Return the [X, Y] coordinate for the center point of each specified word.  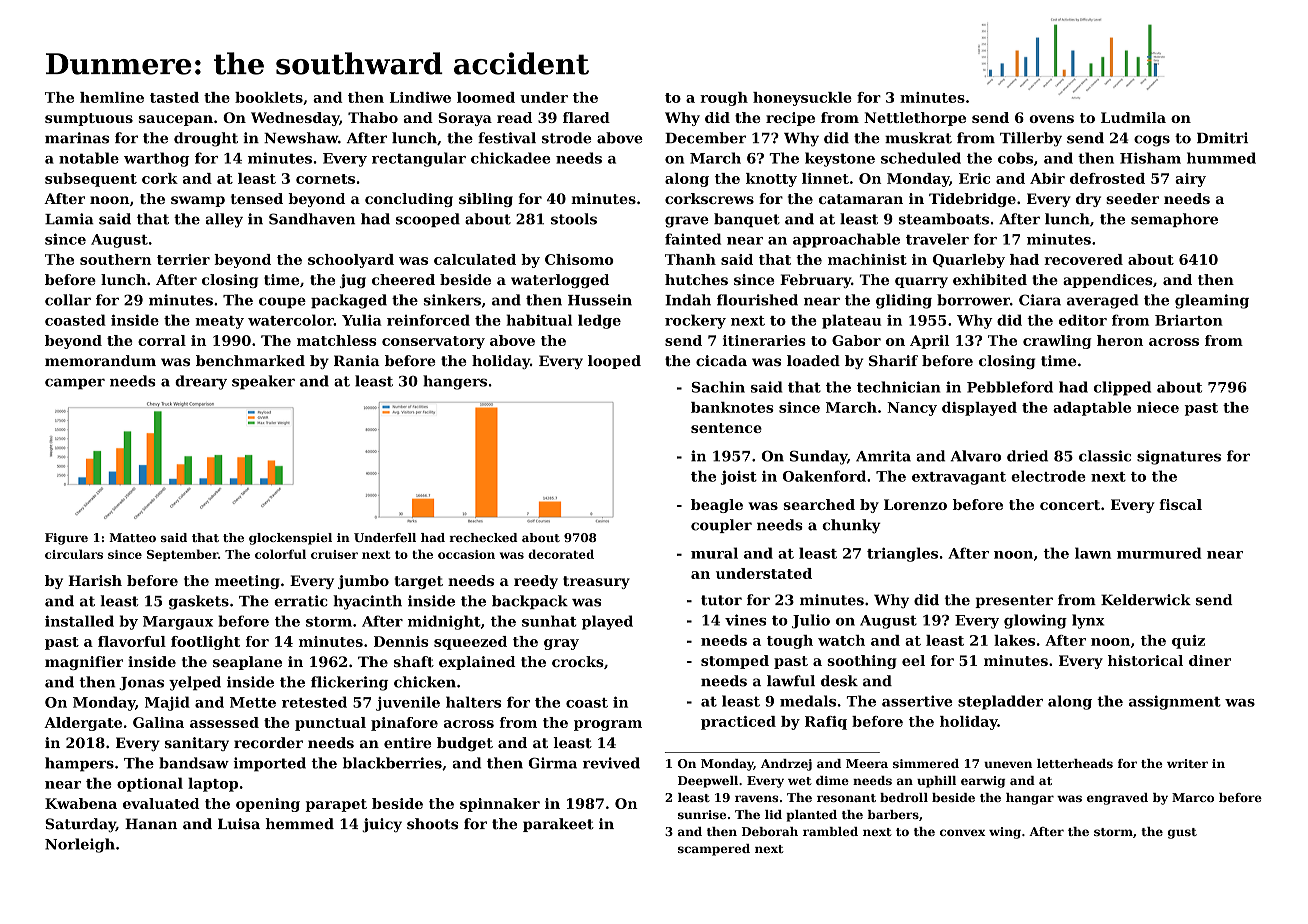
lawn [1093, 553]
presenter [1014, 601]
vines [745, 620]
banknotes [732, 407]
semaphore [1174, 220]
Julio [811, 621]
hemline [112, 97]
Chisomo [579, 259]
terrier [183, 259]
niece [1158, 407]
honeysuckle [802, 99]
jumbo [363, 582]
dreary [201, 382]
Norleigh [80, 845]
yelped [195, 683]
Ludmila [1133, 117]
